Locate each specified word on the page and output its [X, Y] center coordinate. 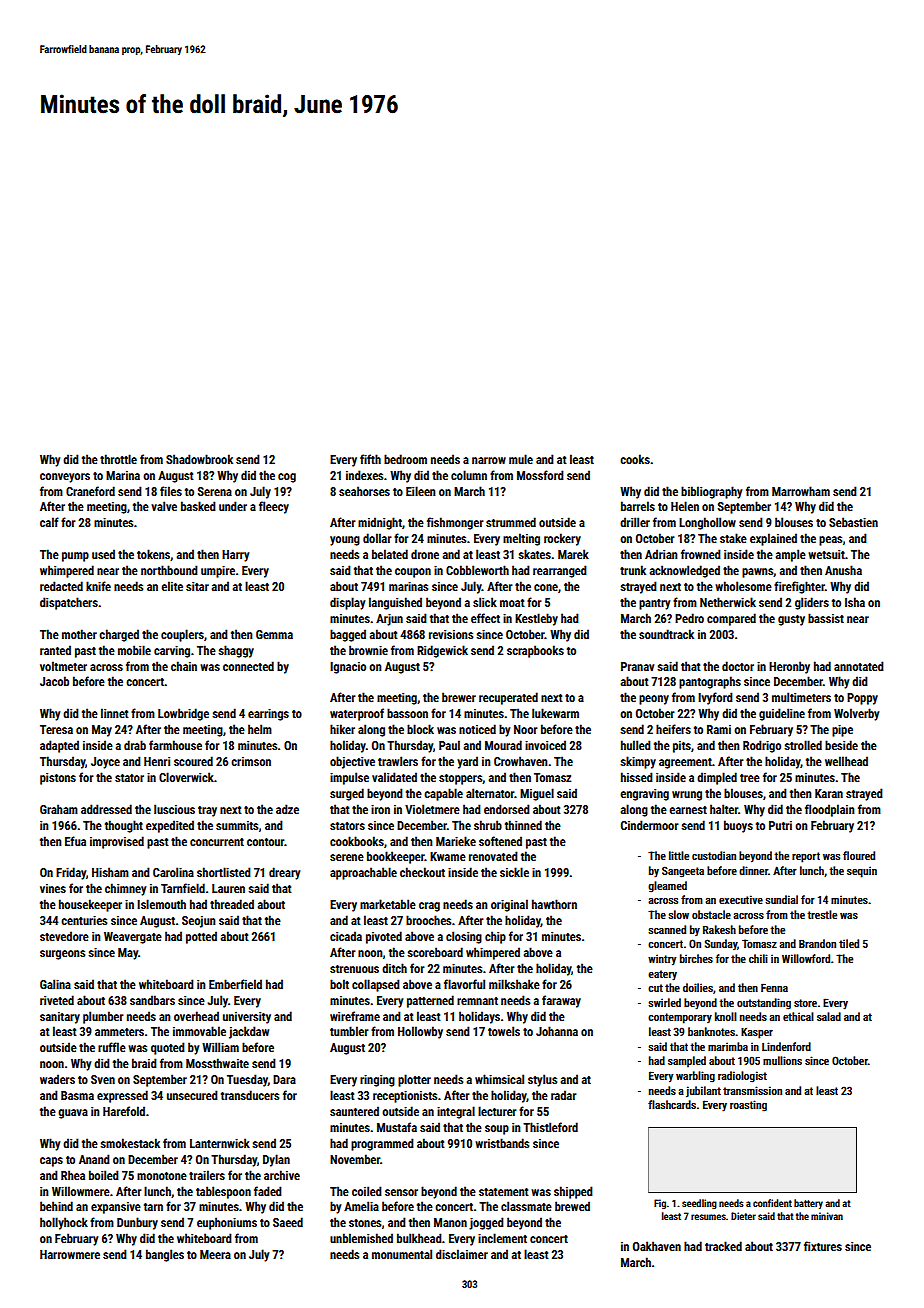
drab [135, 745]
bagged [348, 635]
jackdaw [249, 1032]
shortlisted [224, 872]
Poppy [862, 699]
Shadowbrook [199, 459]
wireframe [355, 1016]
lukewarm [555, 713]
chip [495, 937]
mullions [782, 1060]
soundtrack [666, 634]
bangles [165, 1255]
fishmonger [455, 523]
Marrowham [801, 491]
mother [79, 634]
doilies [698, 987]
